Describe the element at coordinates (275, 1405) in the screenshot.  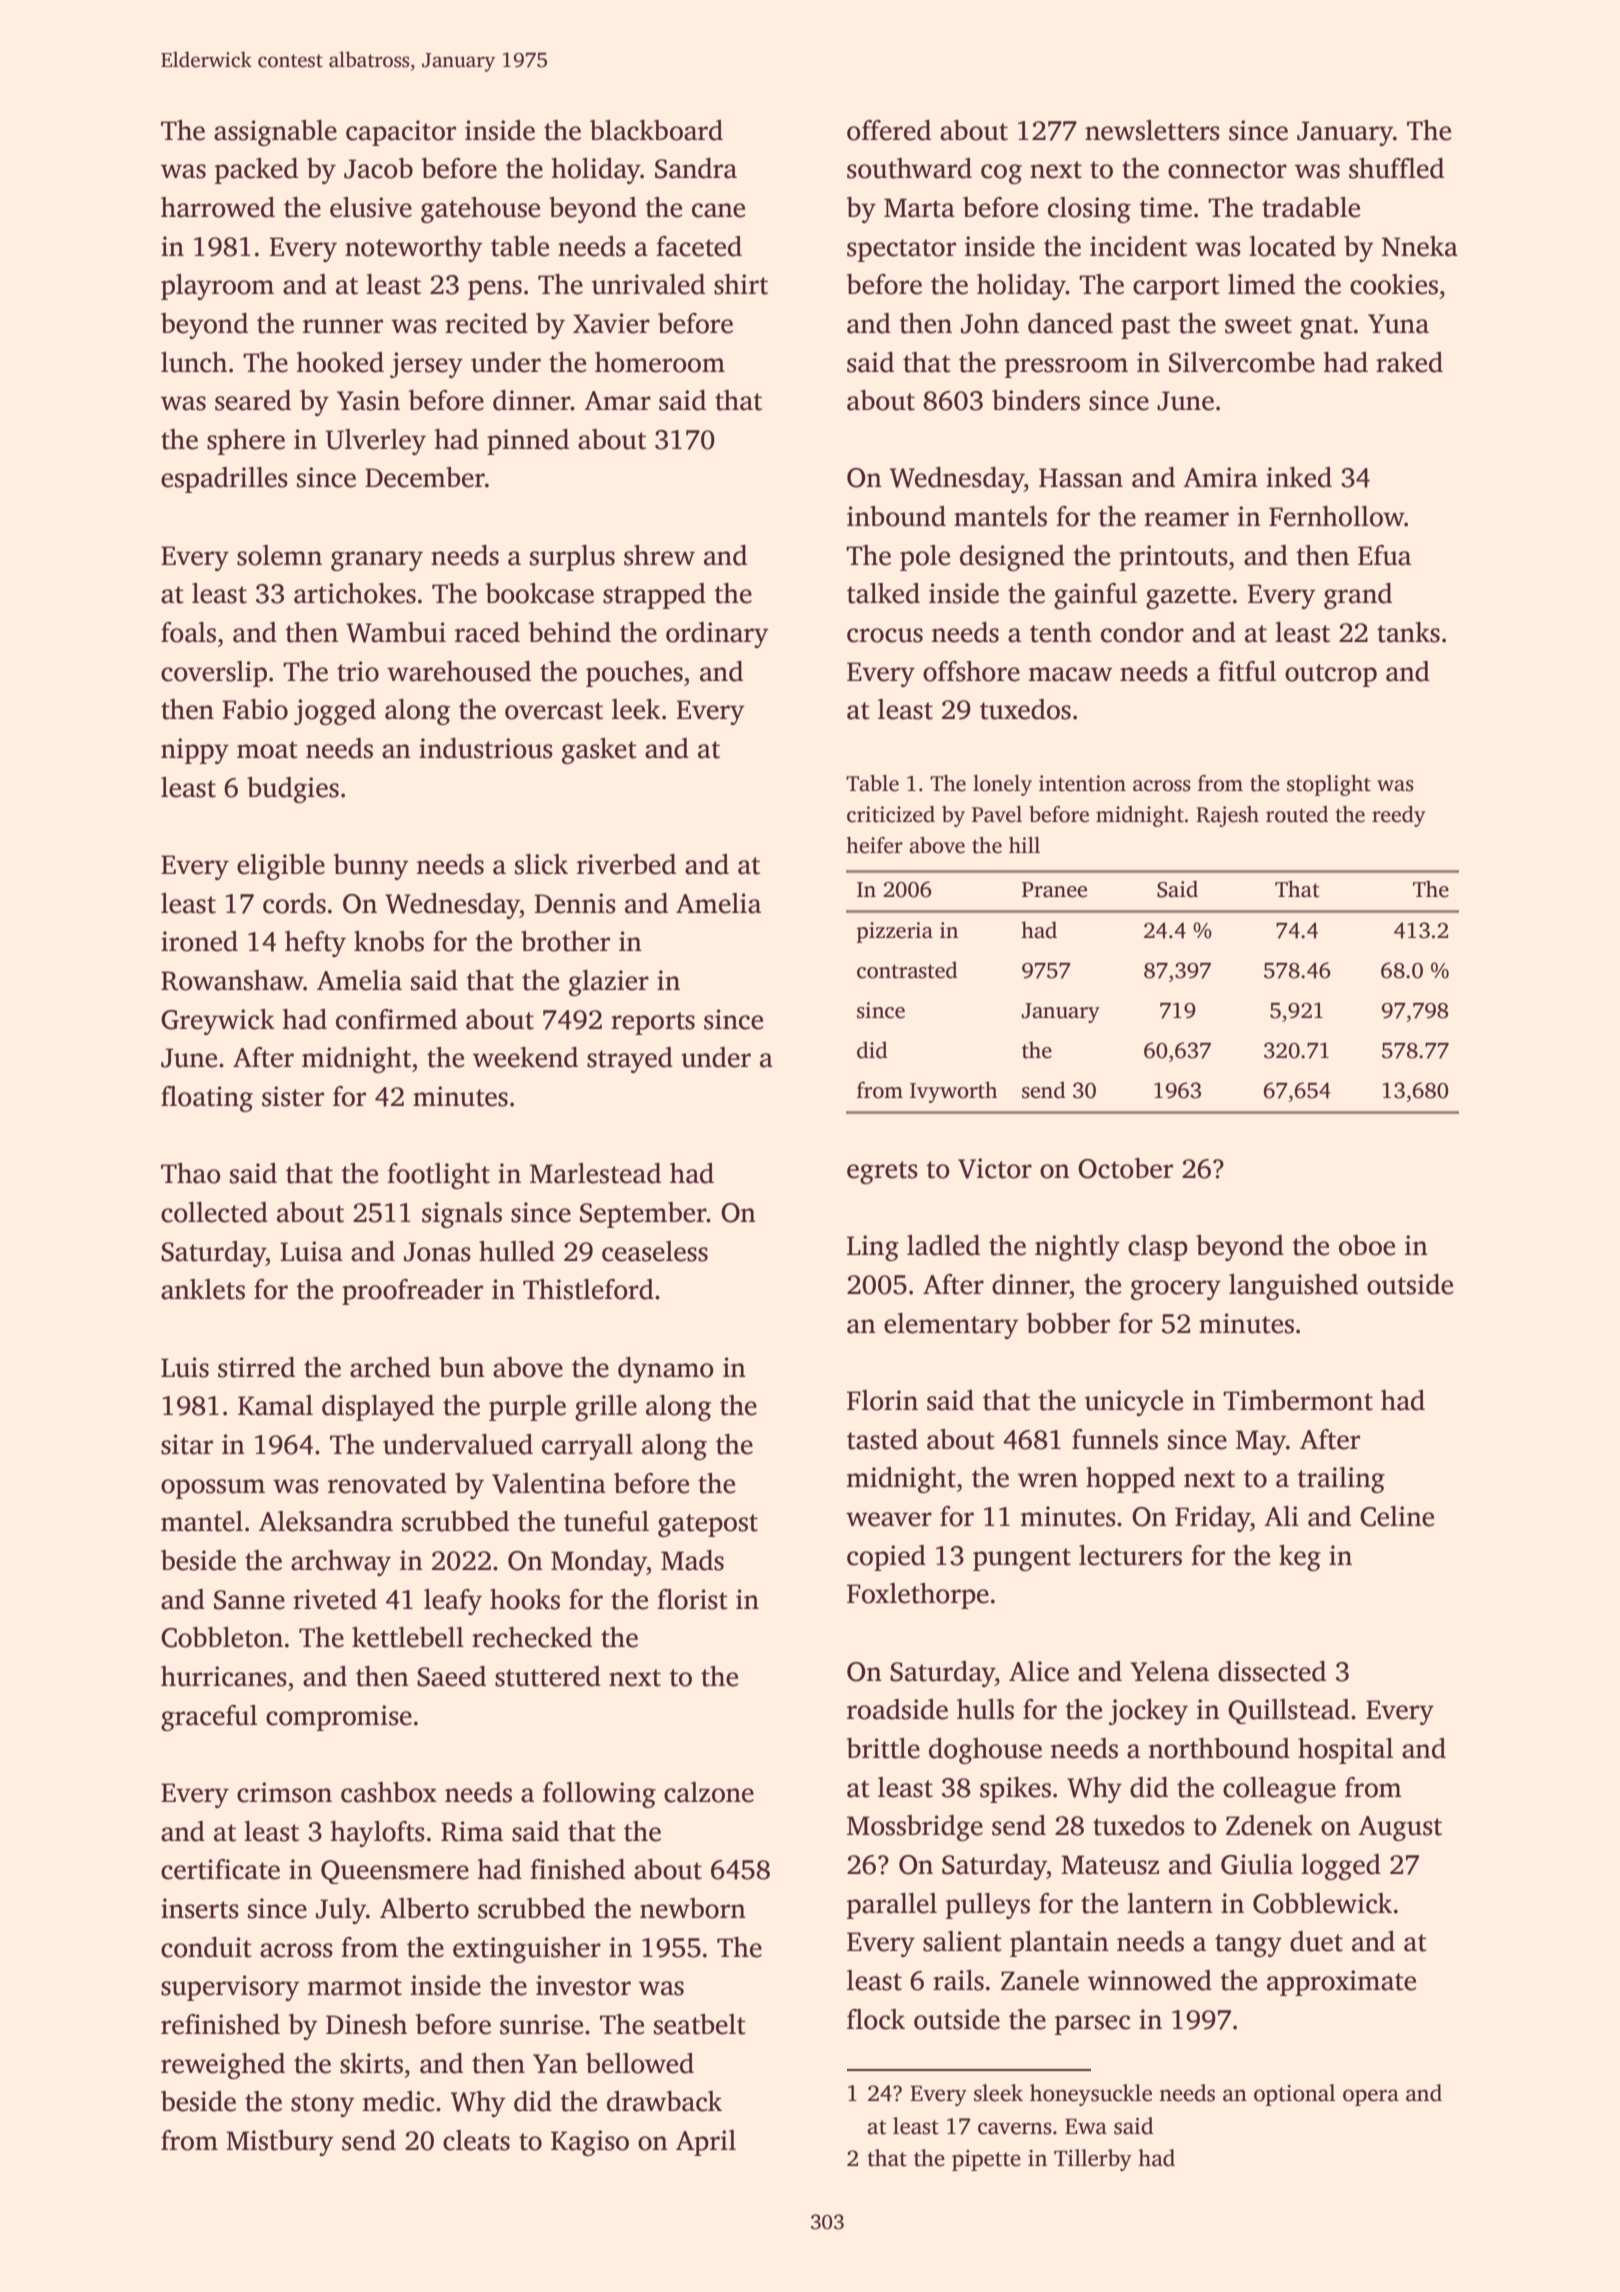
I see `Kamal` at that location.
